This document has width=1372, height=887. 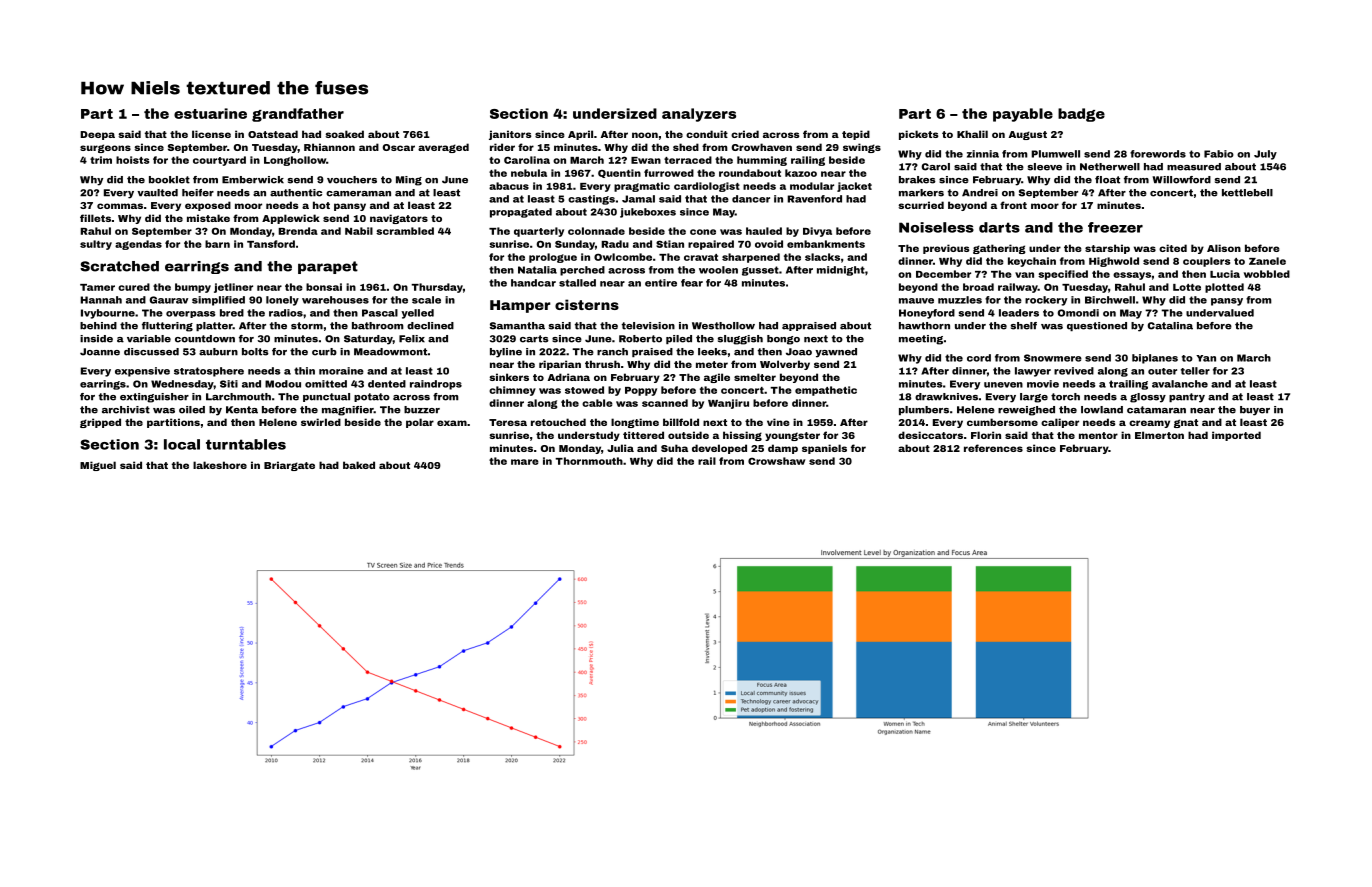 I want to click on Adriana, so click(x=569, y=377).
